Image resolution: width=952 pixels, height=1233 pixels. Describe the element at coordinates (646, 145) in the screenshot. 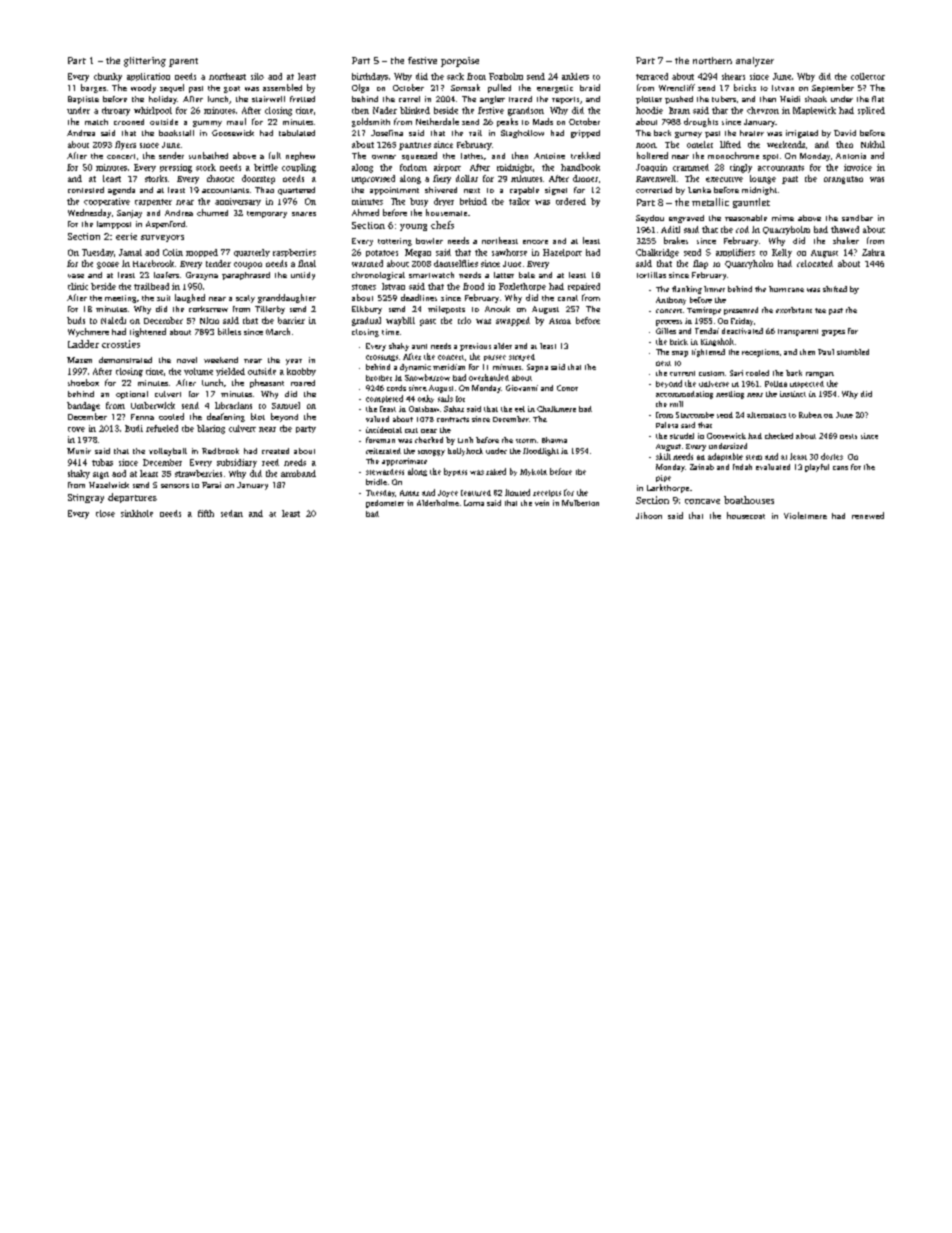

I see `noon` at that location.
